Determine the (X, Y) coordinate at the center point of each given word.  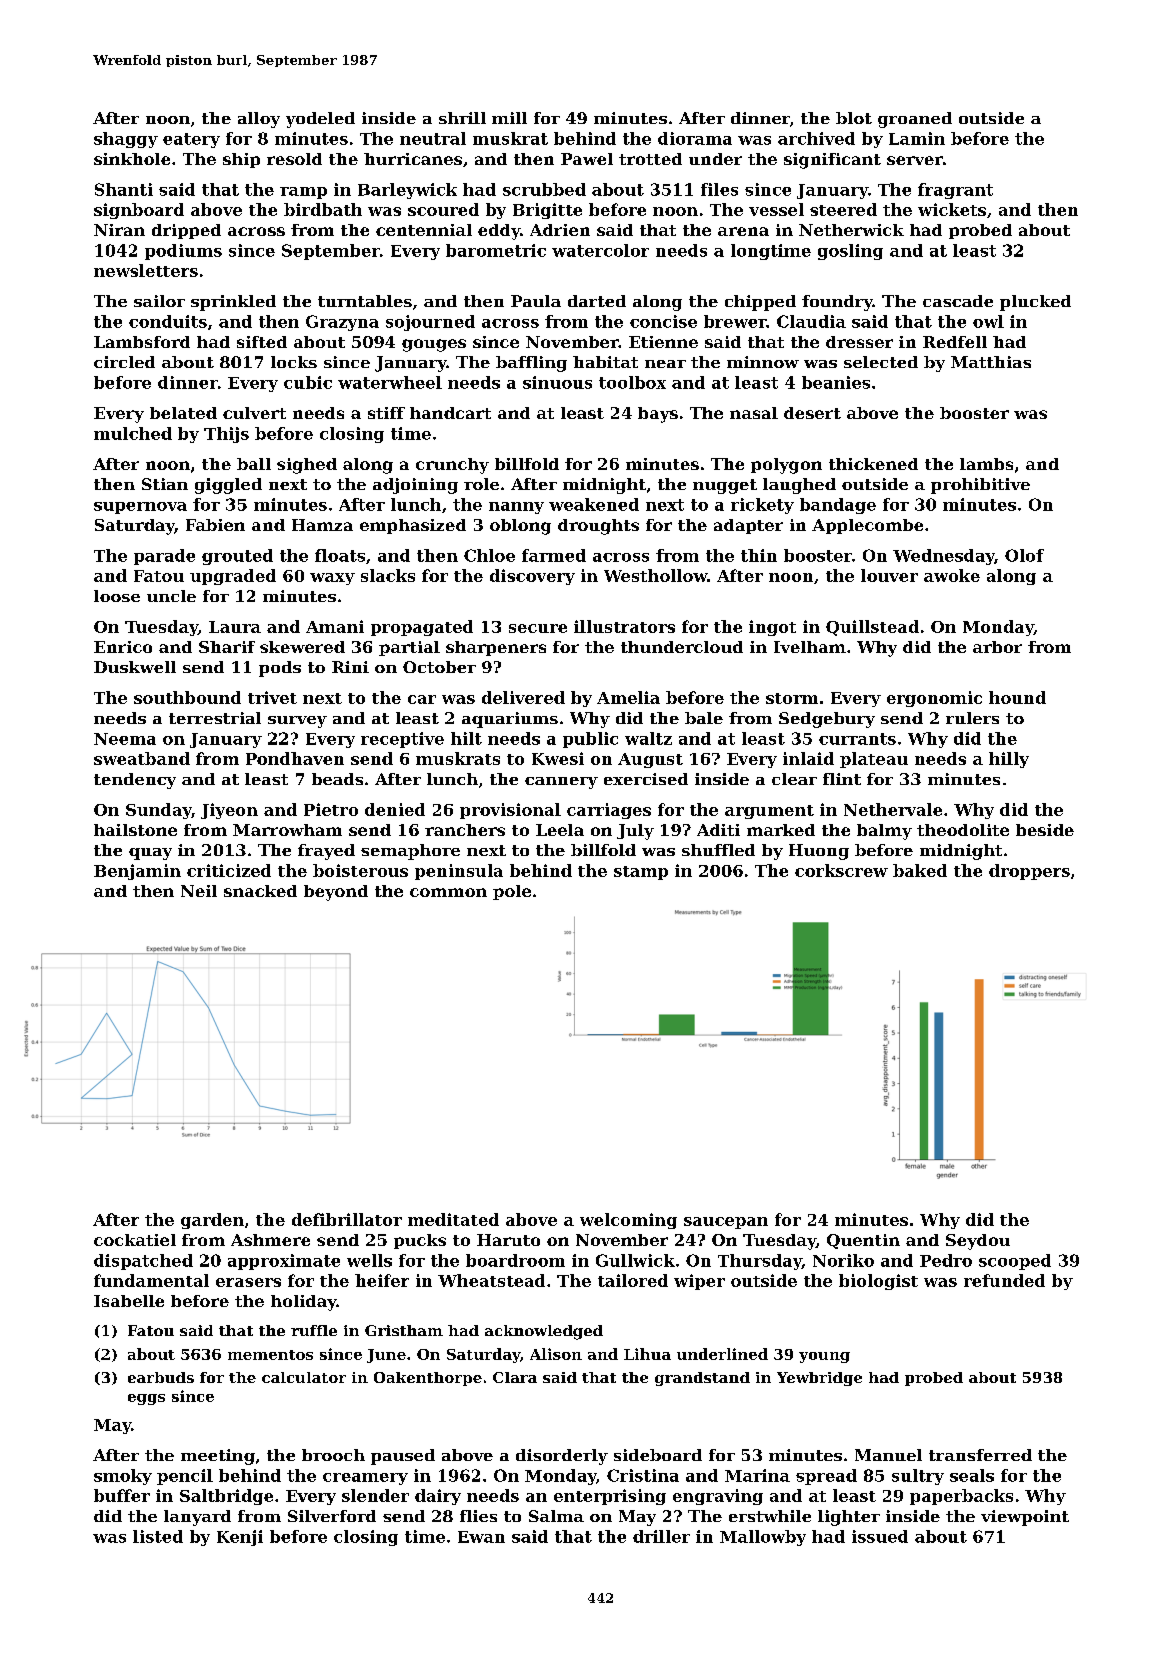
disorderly (562, 1457)
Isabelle (129, 1301)
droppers (1029, 872)
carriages (609, 811)
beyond (336, 893)
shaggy (126, 140)
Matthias (991, 362)
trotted (650, 159)
